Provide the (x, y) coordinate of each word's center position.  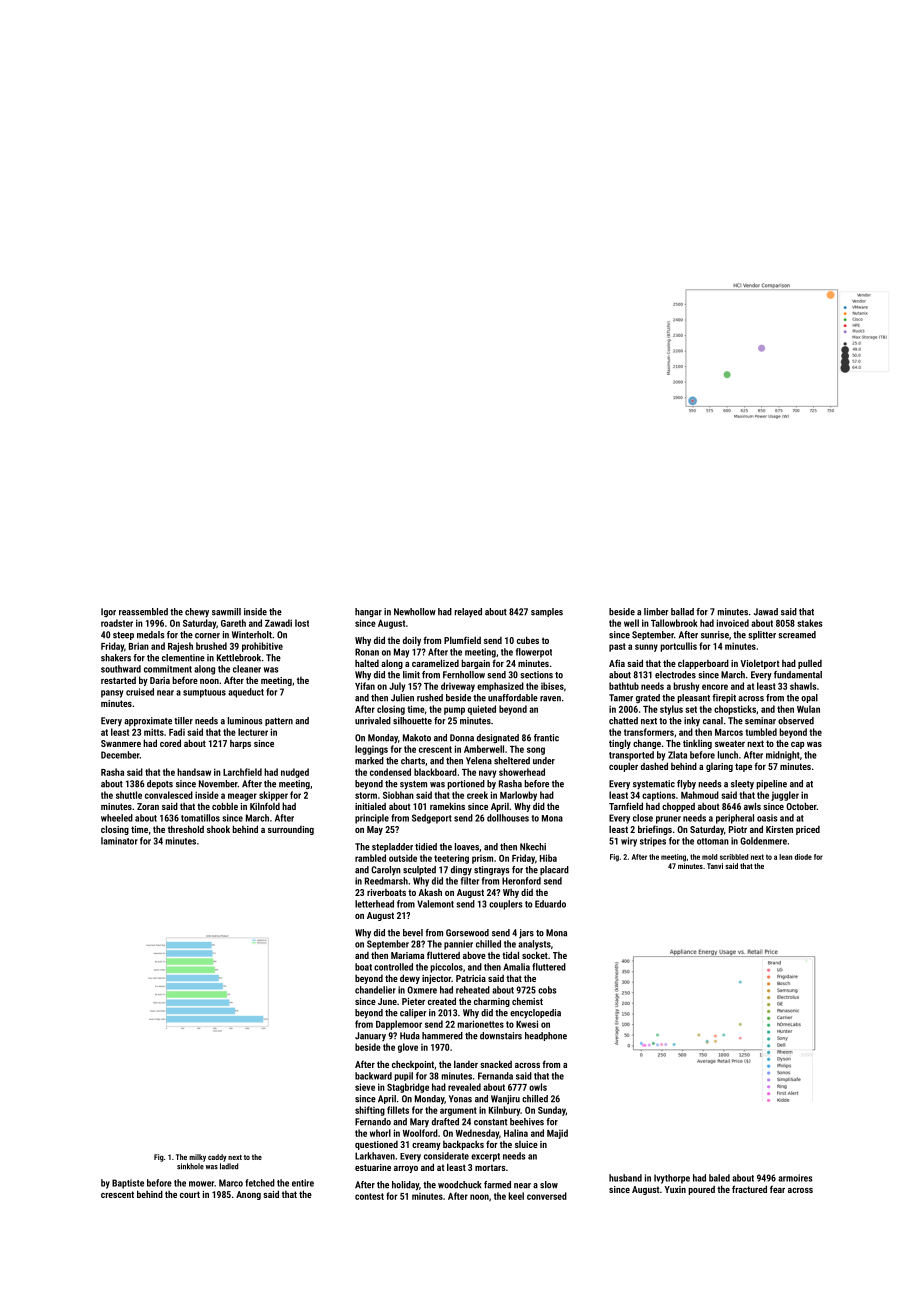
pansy (112, 694)
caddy (217, 1158)
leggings (371, 750)
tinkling (697, 744)
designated (498, 738)
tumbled (761, 732)
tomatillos (200, 818)
